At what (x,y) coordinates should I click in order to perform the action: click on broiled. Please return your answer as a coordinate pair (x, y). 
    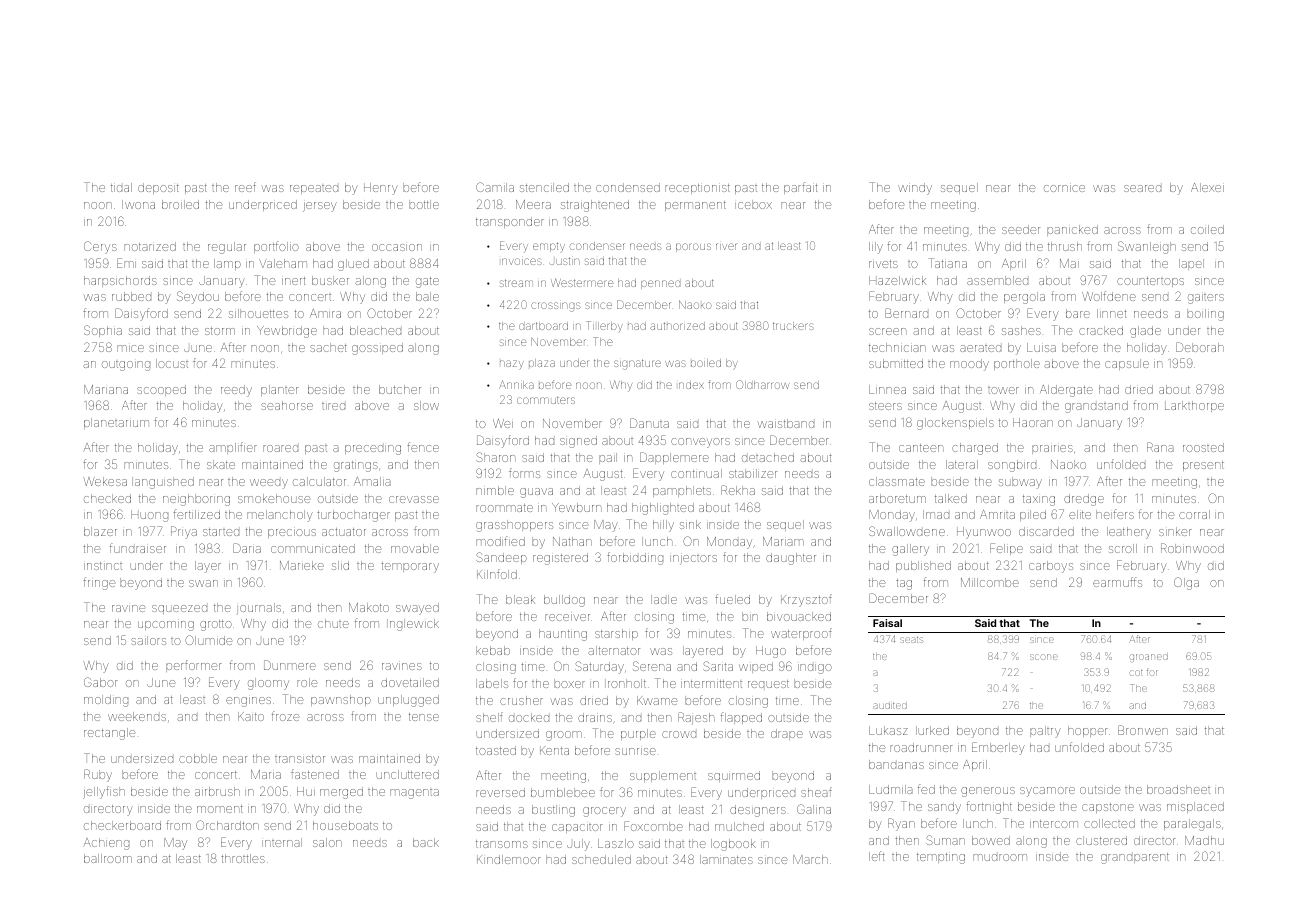
    Looking at the image, I should click on (180, 204).
